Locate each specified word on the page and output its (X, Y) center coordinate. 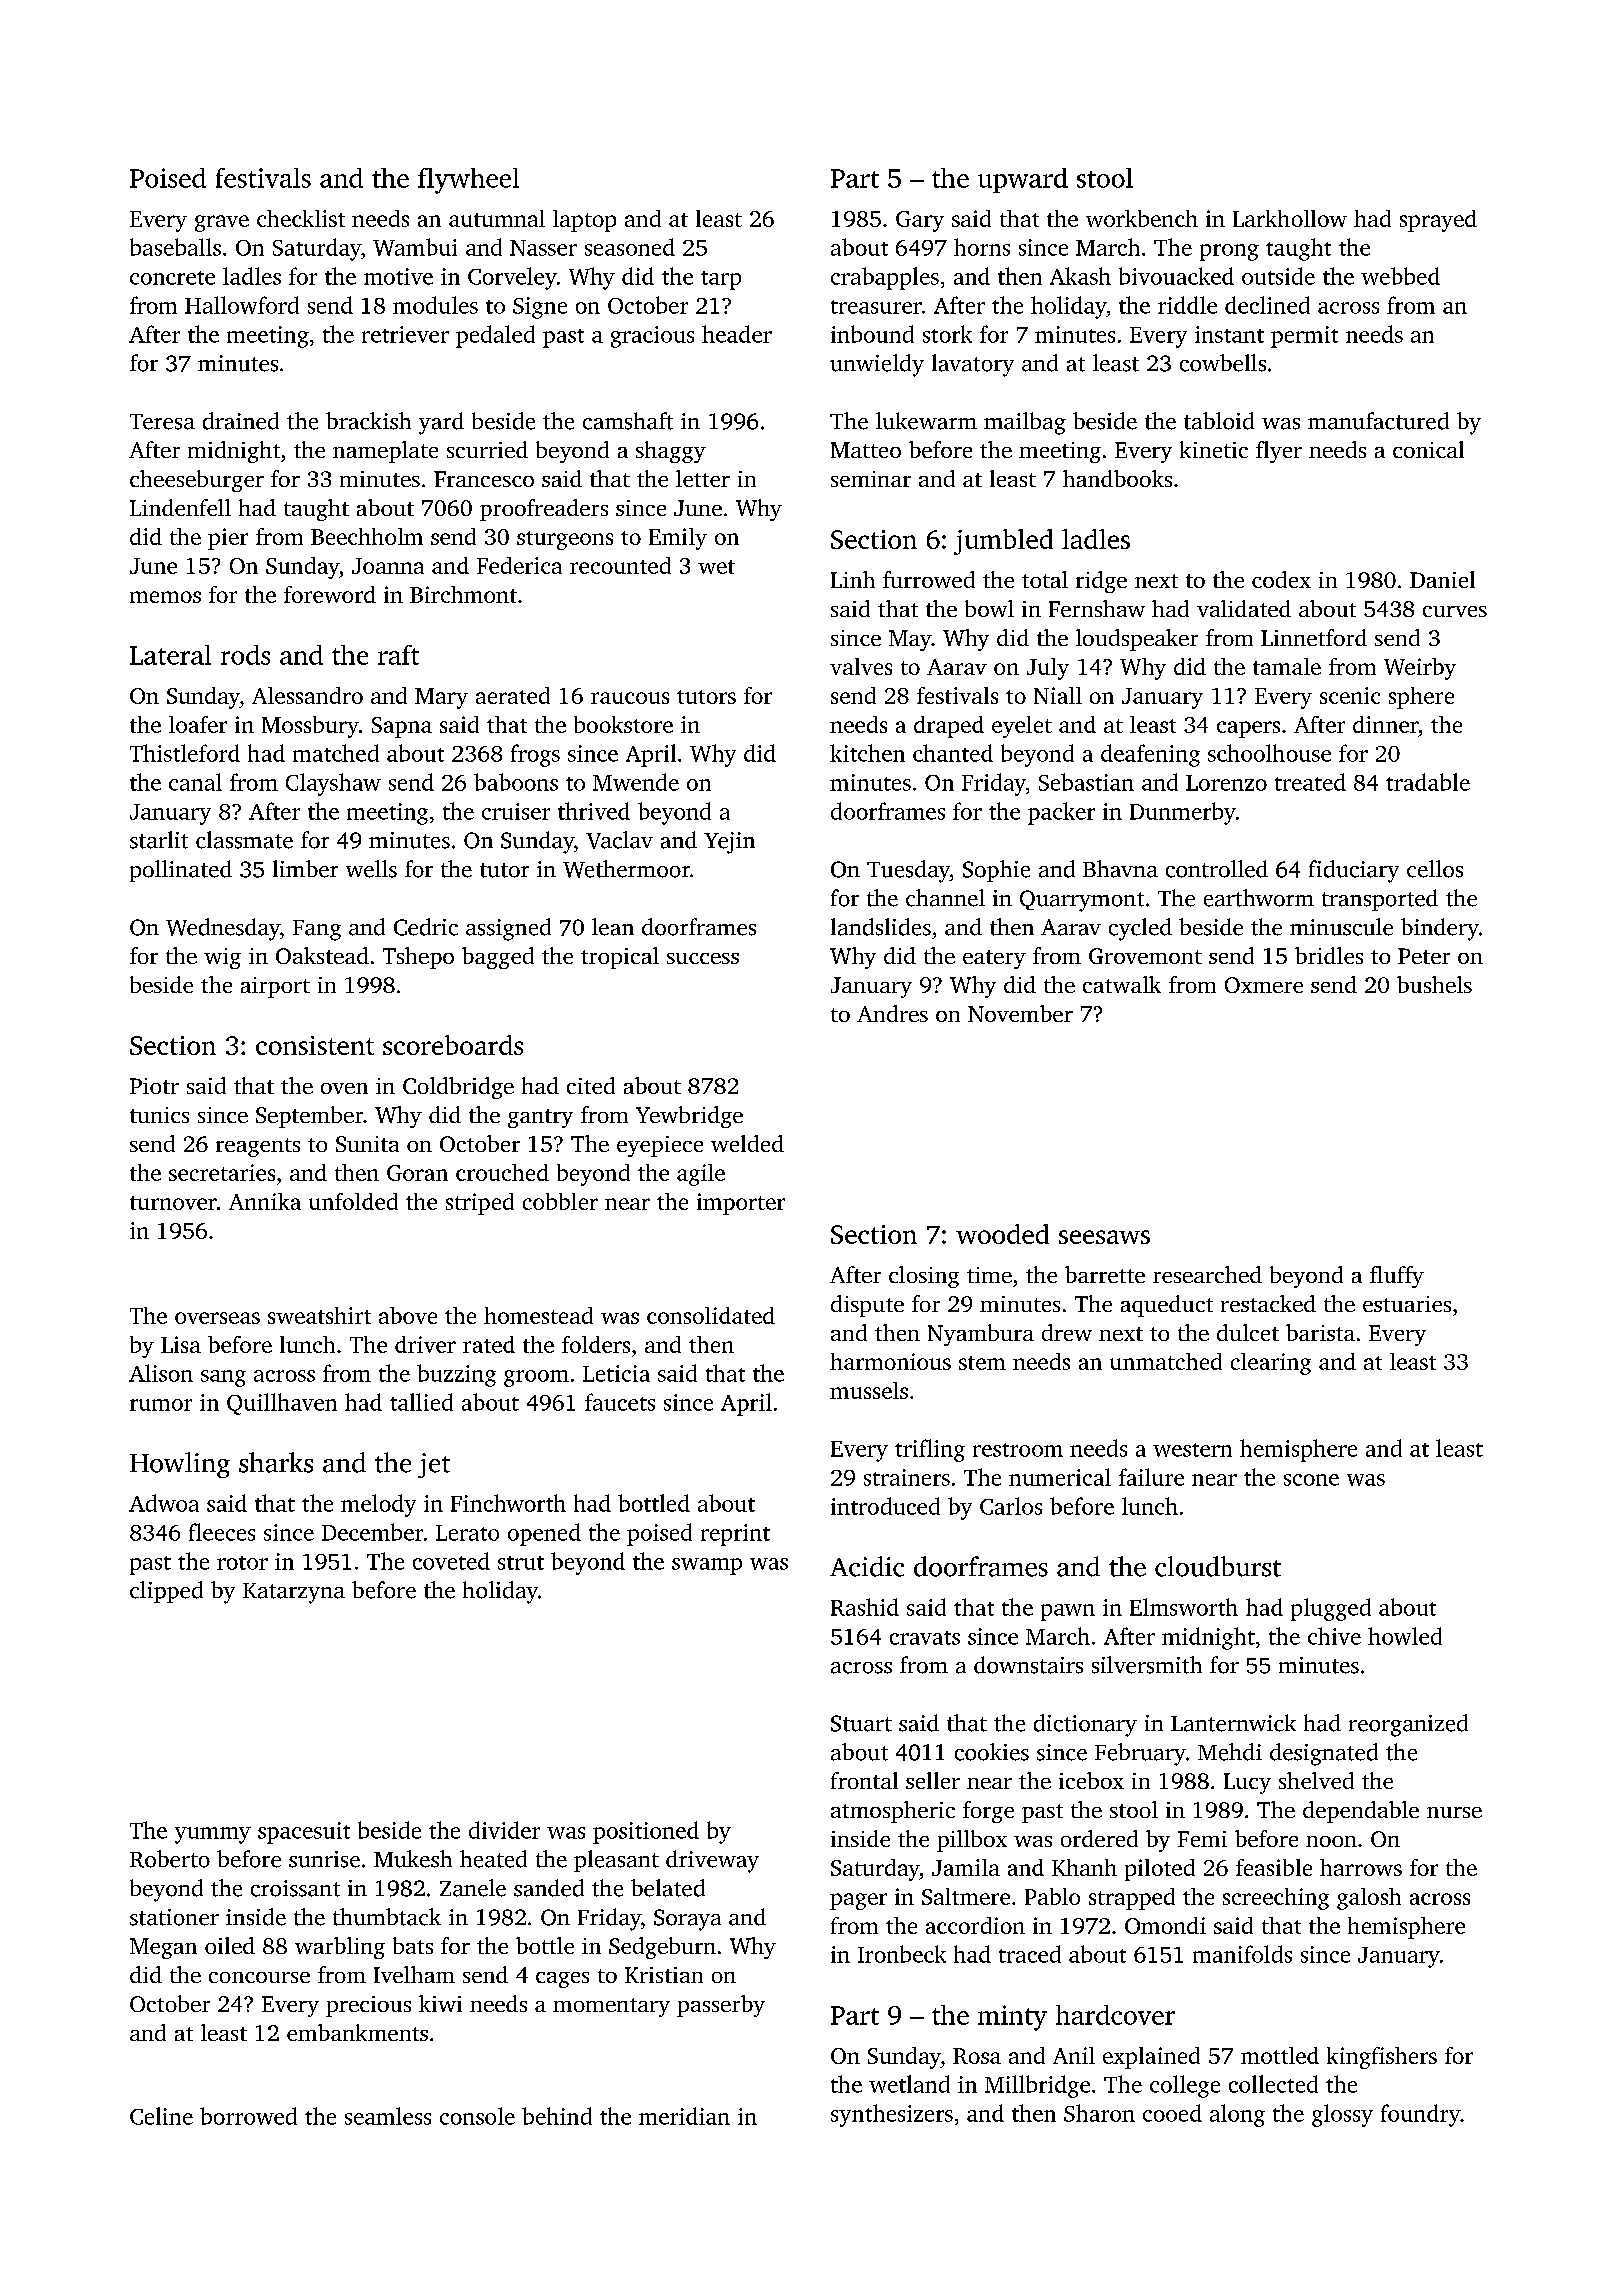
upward (1023, 180)
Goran (417, 1173)
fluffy (1397, 1277)
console (477, 2116)
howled (1405, 1636)
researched (1207, 1274)
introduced (885, 1506)
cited (591, 1085)
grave (222, 223)
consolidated (711, 1315)
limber (305, 869)
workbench (1142, 218)
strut (521, 1563)
